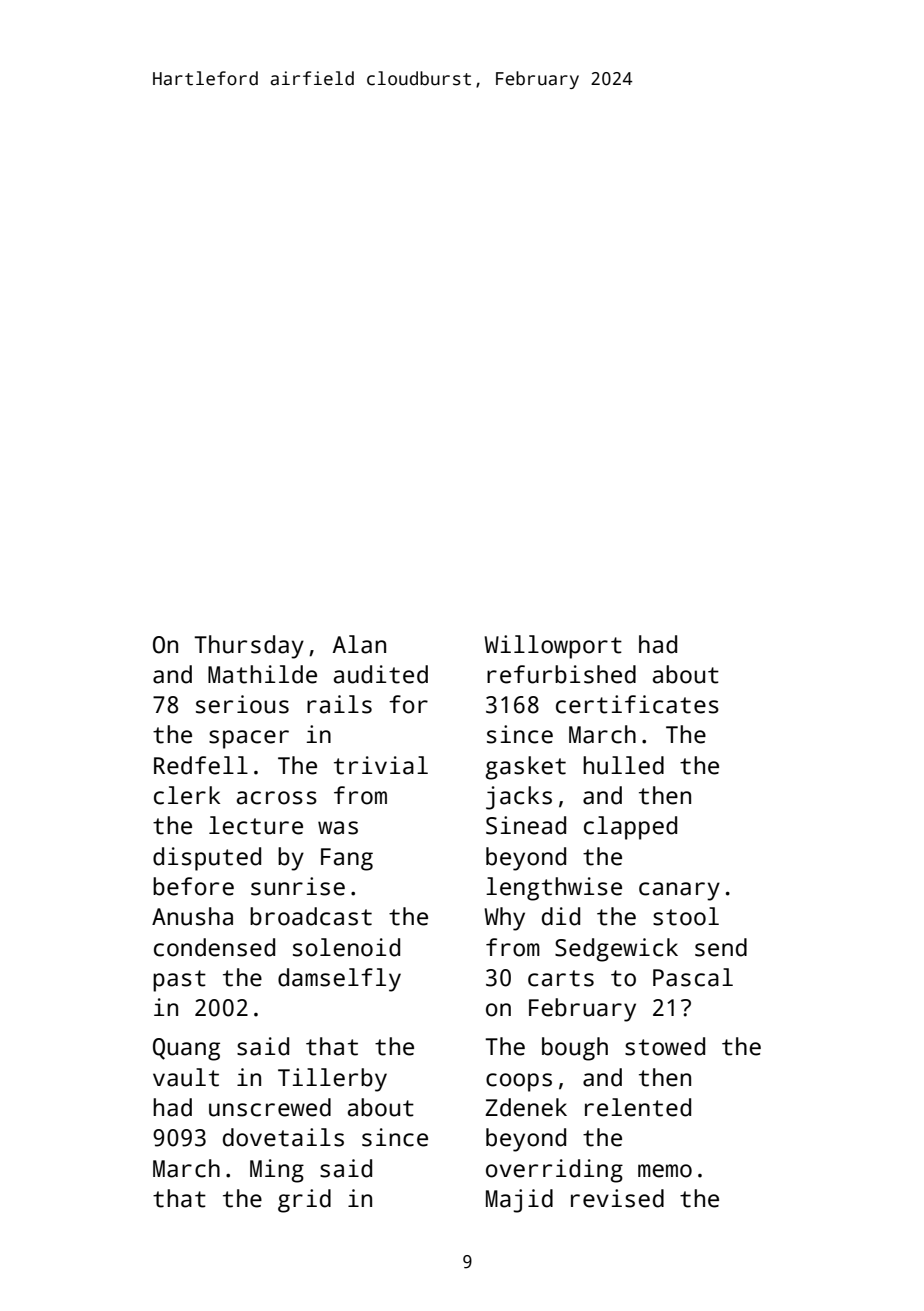  What do you see at coordinates (637, 704) in the document?
I see `certificates` at bounding box center [637, 704].
